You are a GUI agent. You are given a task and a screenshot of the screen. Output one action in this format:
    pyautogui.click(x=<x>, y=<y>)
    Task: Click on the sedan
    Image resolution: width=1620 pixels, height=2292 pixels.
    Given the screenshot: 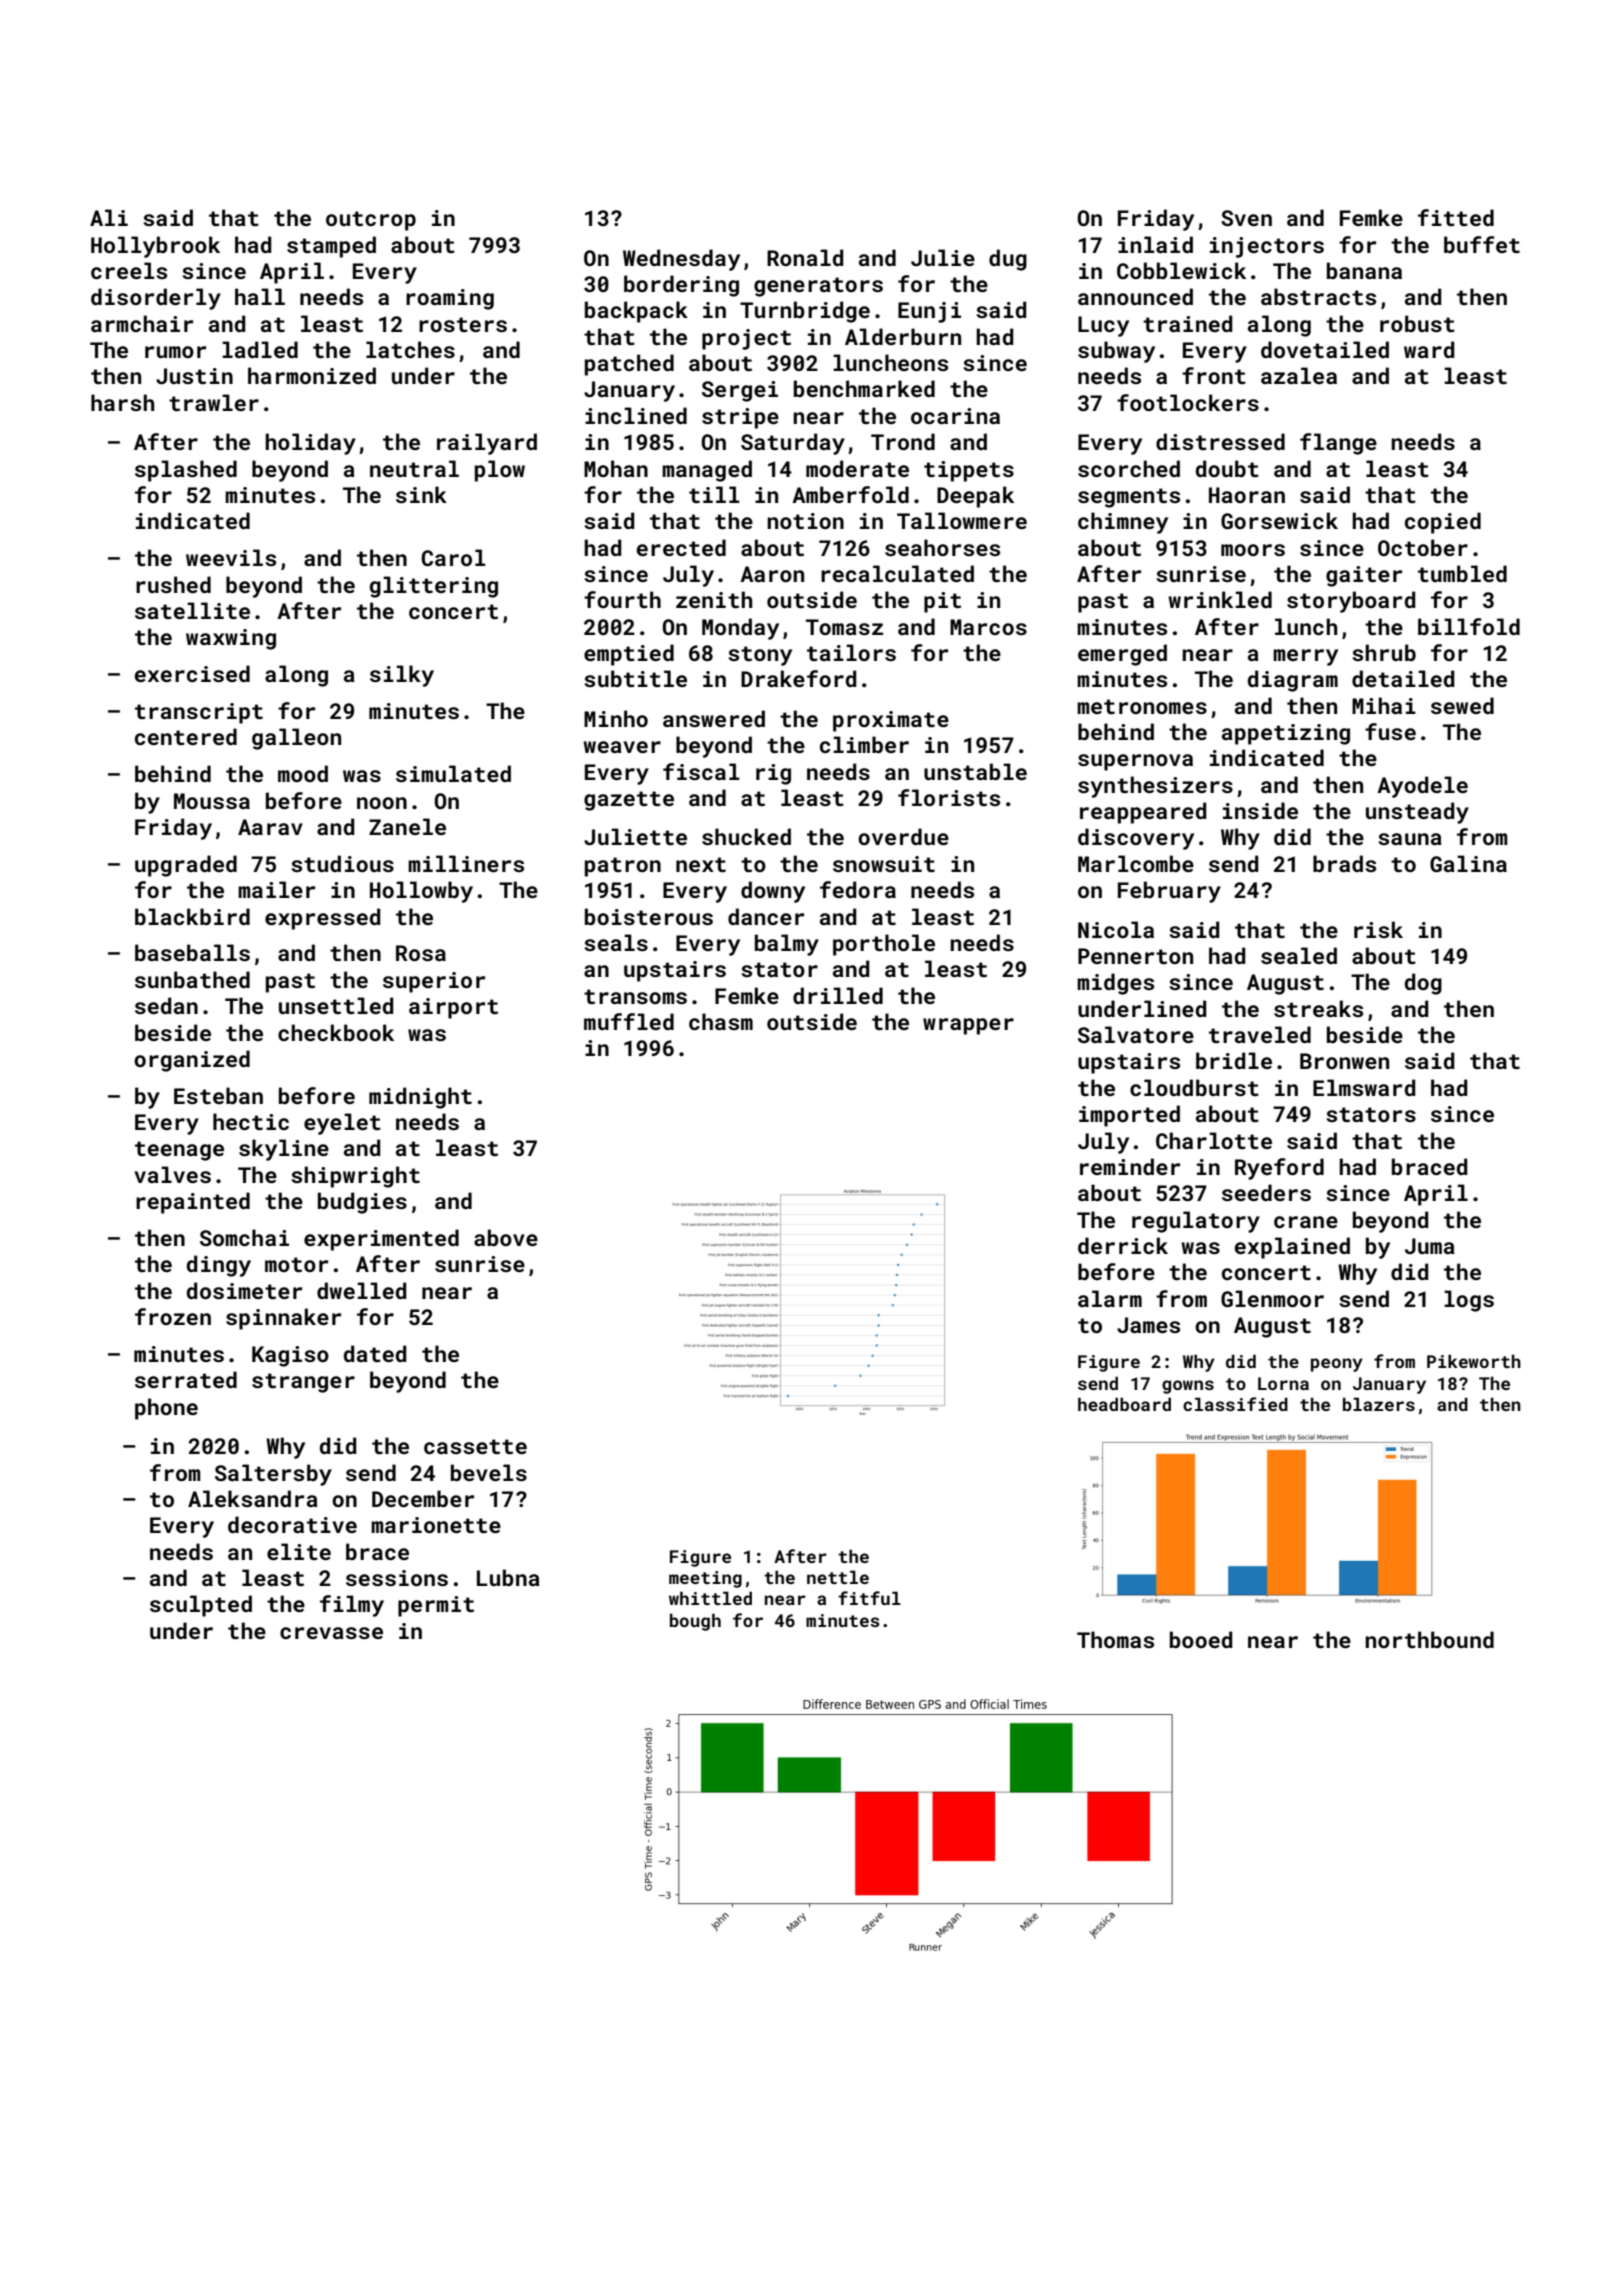 What is the action you would take?
    pyautogui.click(x=166, y=1005)
